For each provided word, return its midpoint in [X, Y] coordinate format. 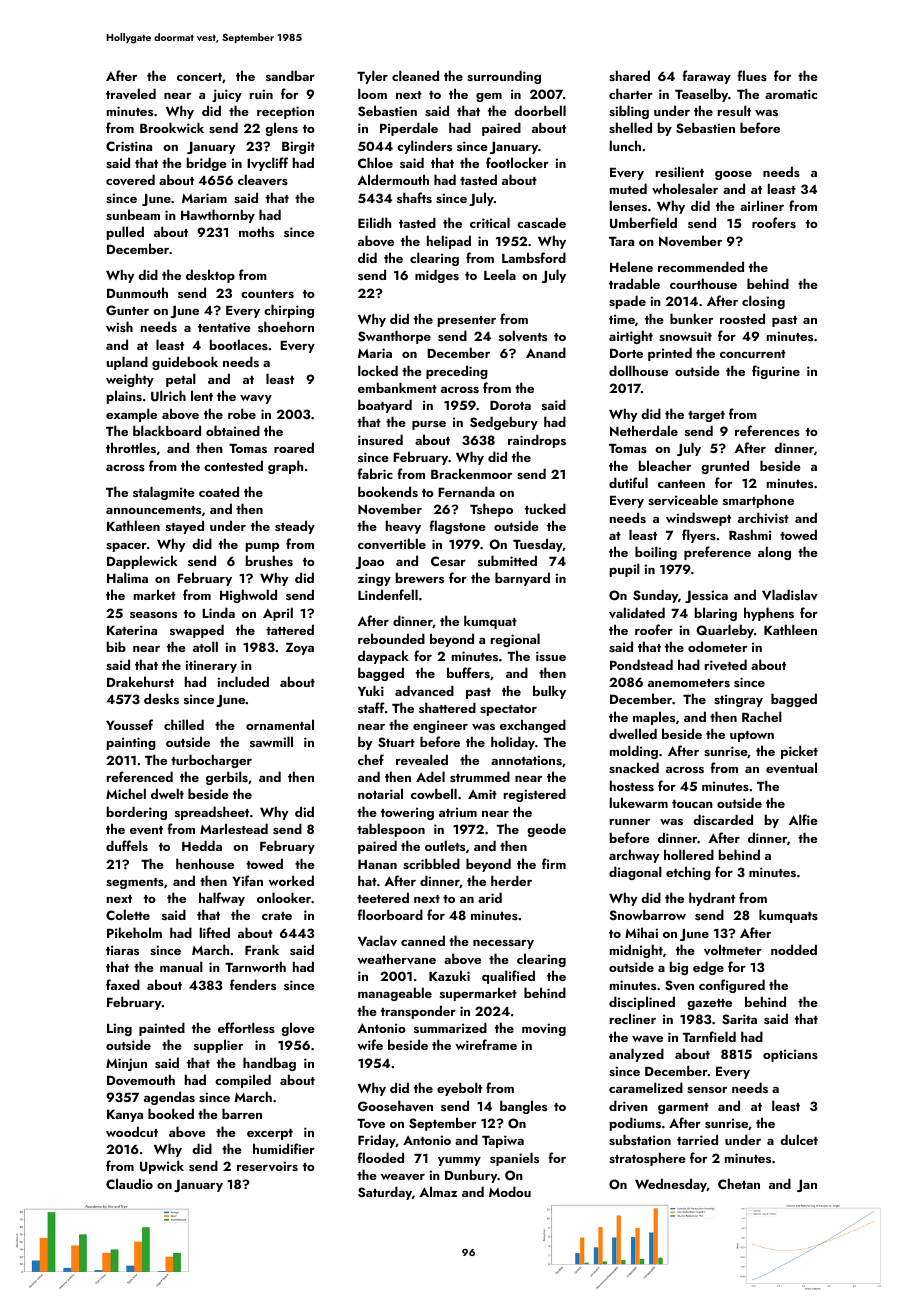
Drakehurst [140, 681]
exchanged [533, 726]
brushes [269, 560]
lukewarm [639, 802]
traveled [131, 93]
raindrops [537, 441]
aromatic [791, 94]
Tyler [372, 77]
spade [627, 302]
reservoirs [267, 1166]
